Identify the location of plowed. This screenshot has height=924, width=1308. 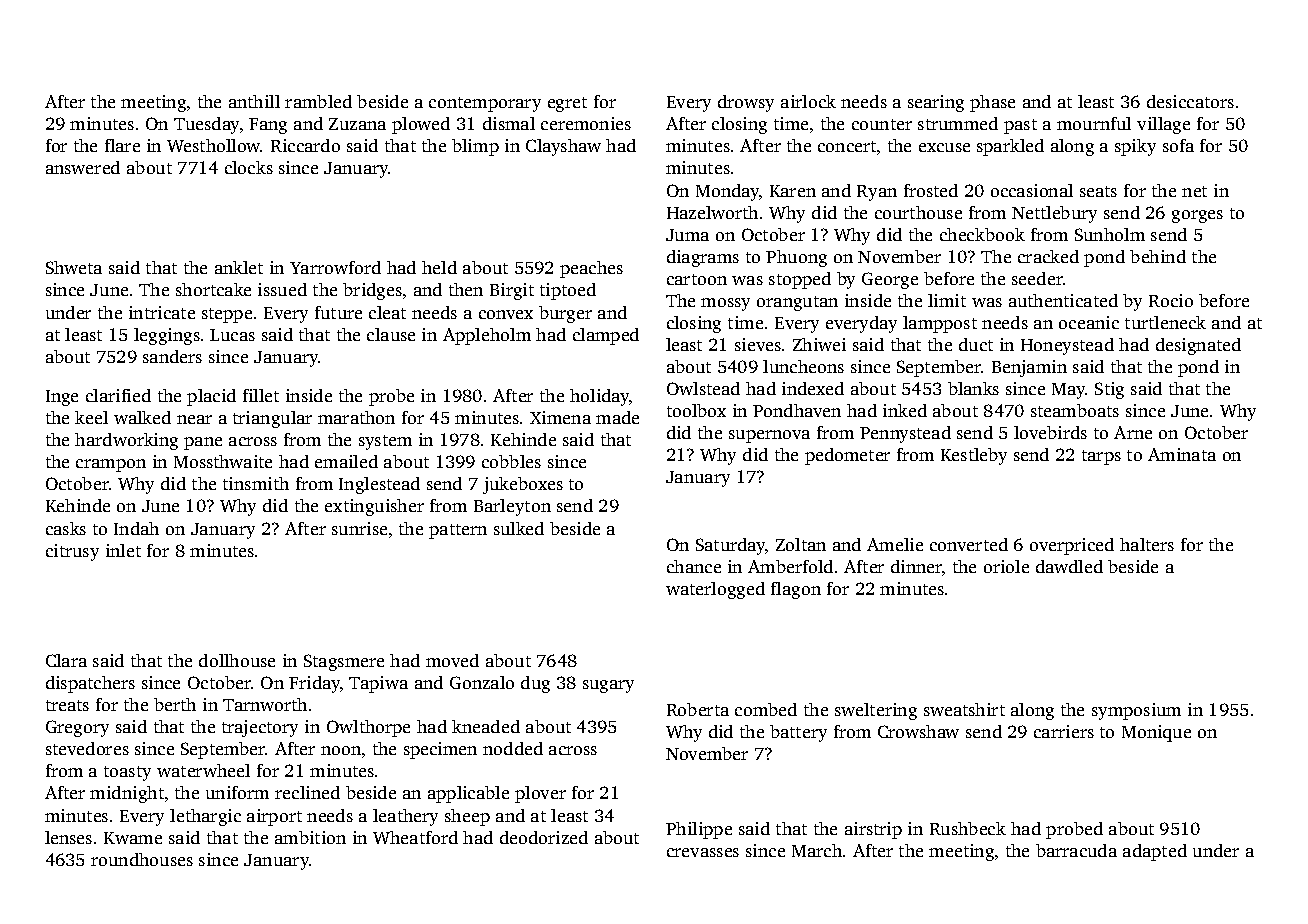
(421, 125).
